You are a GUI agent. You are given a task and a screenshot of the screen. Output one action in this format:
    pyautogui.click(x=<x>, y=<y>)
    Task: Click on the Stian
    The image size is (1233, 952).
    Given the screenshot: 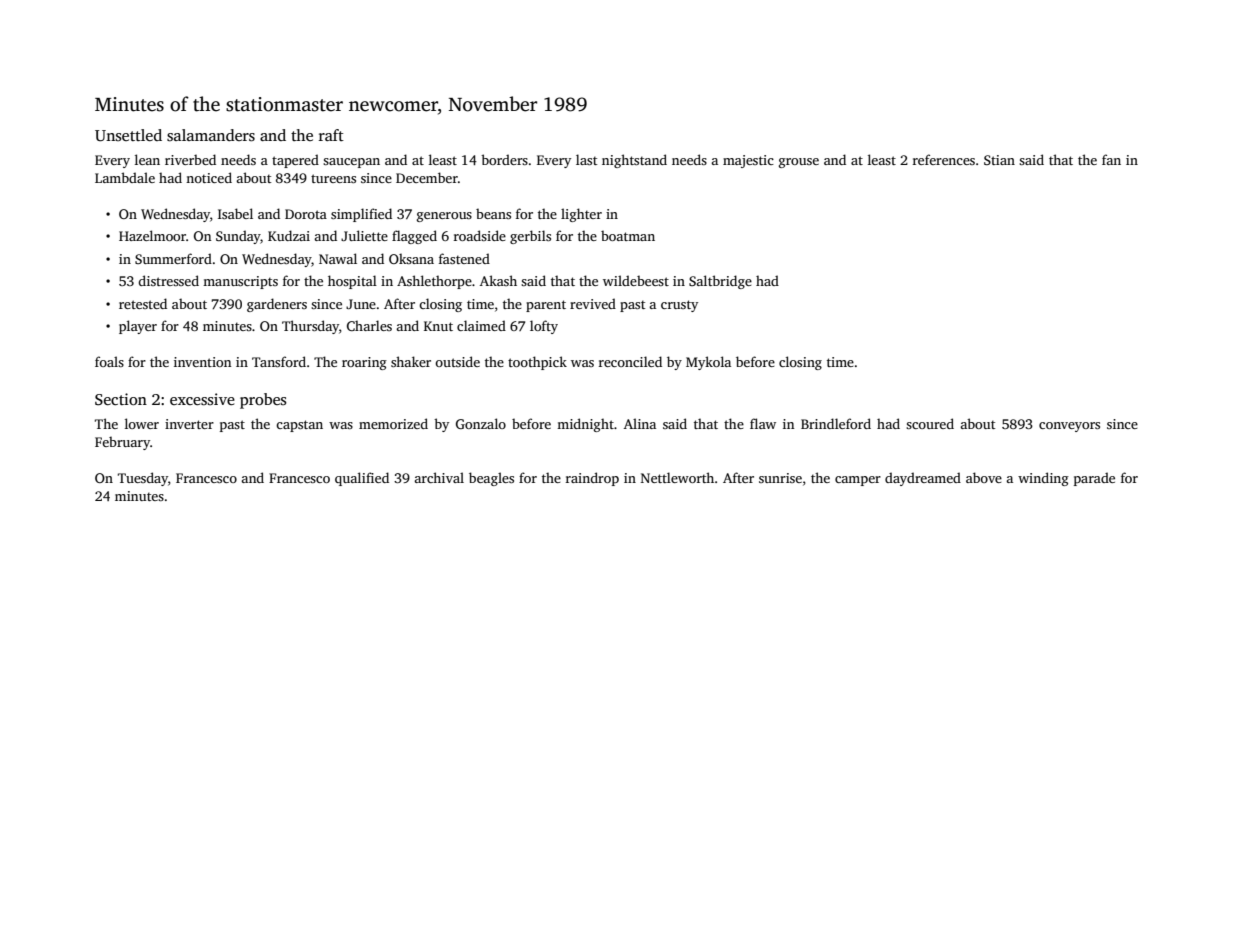 What is the action you would take?
    pyautogui.click(x=999, y=160)
